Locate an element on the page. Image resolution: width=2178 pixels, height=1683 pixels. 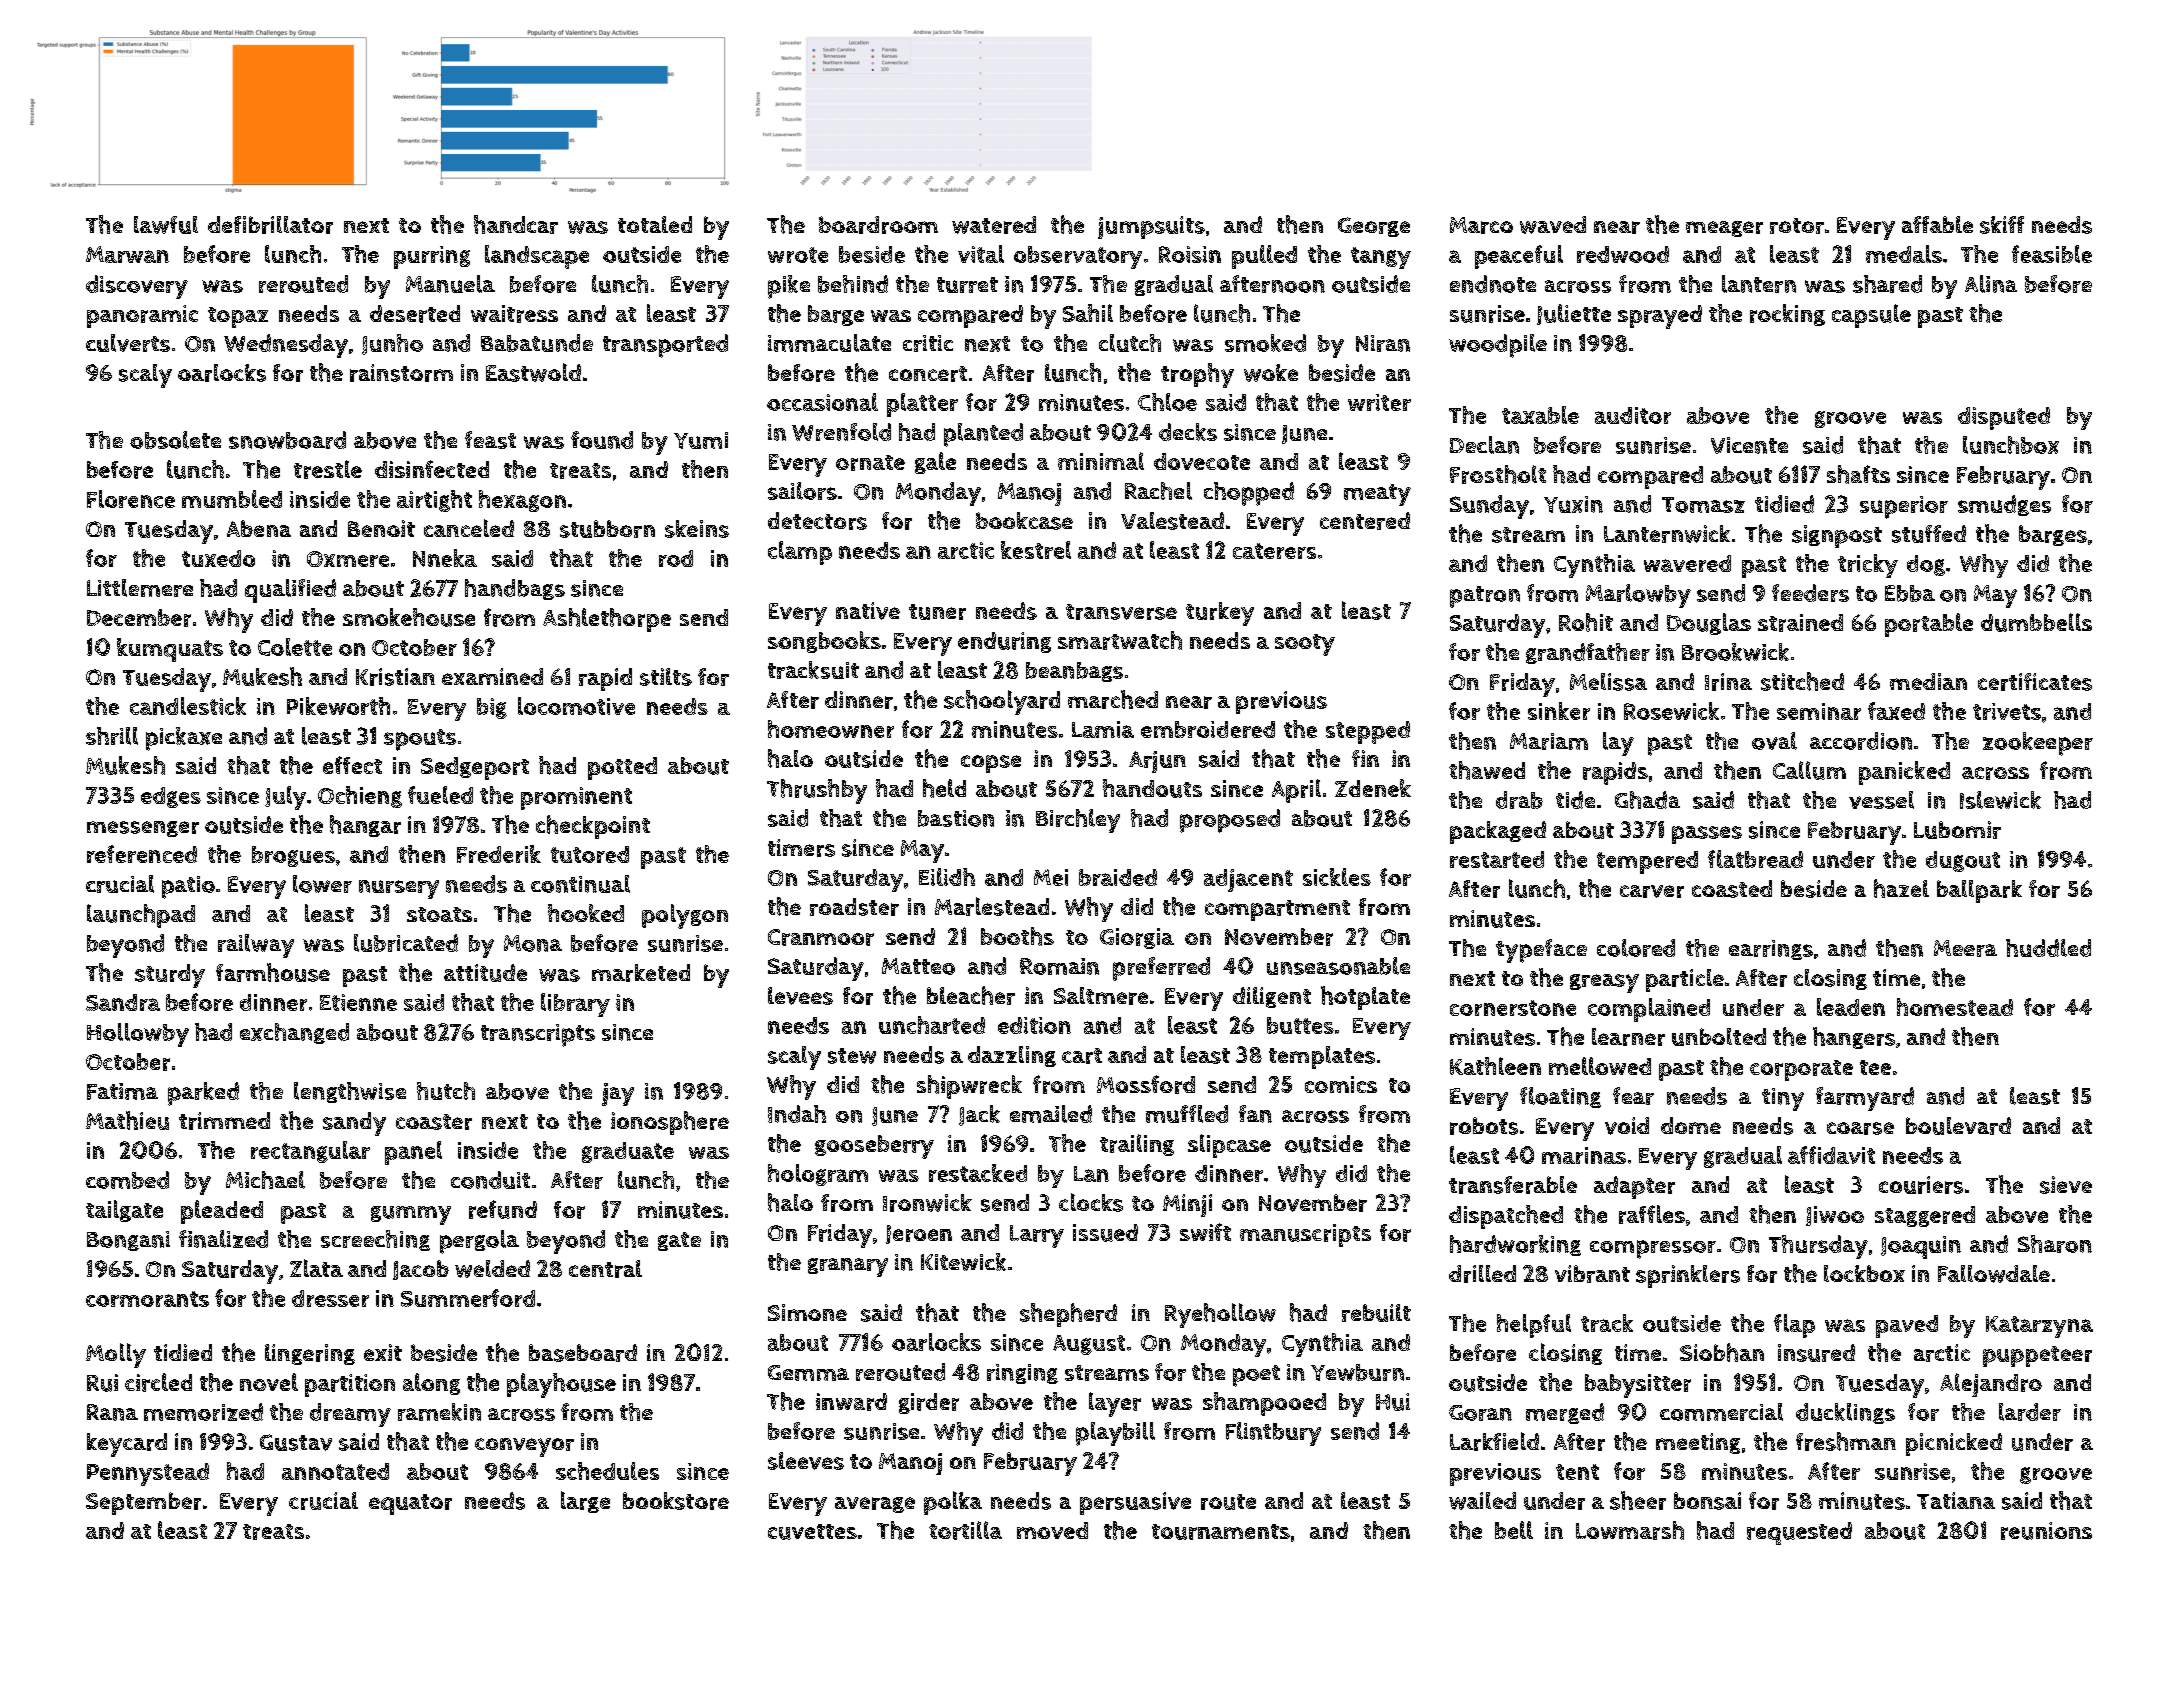
buttes is located at coordinates (1300, 1025).
